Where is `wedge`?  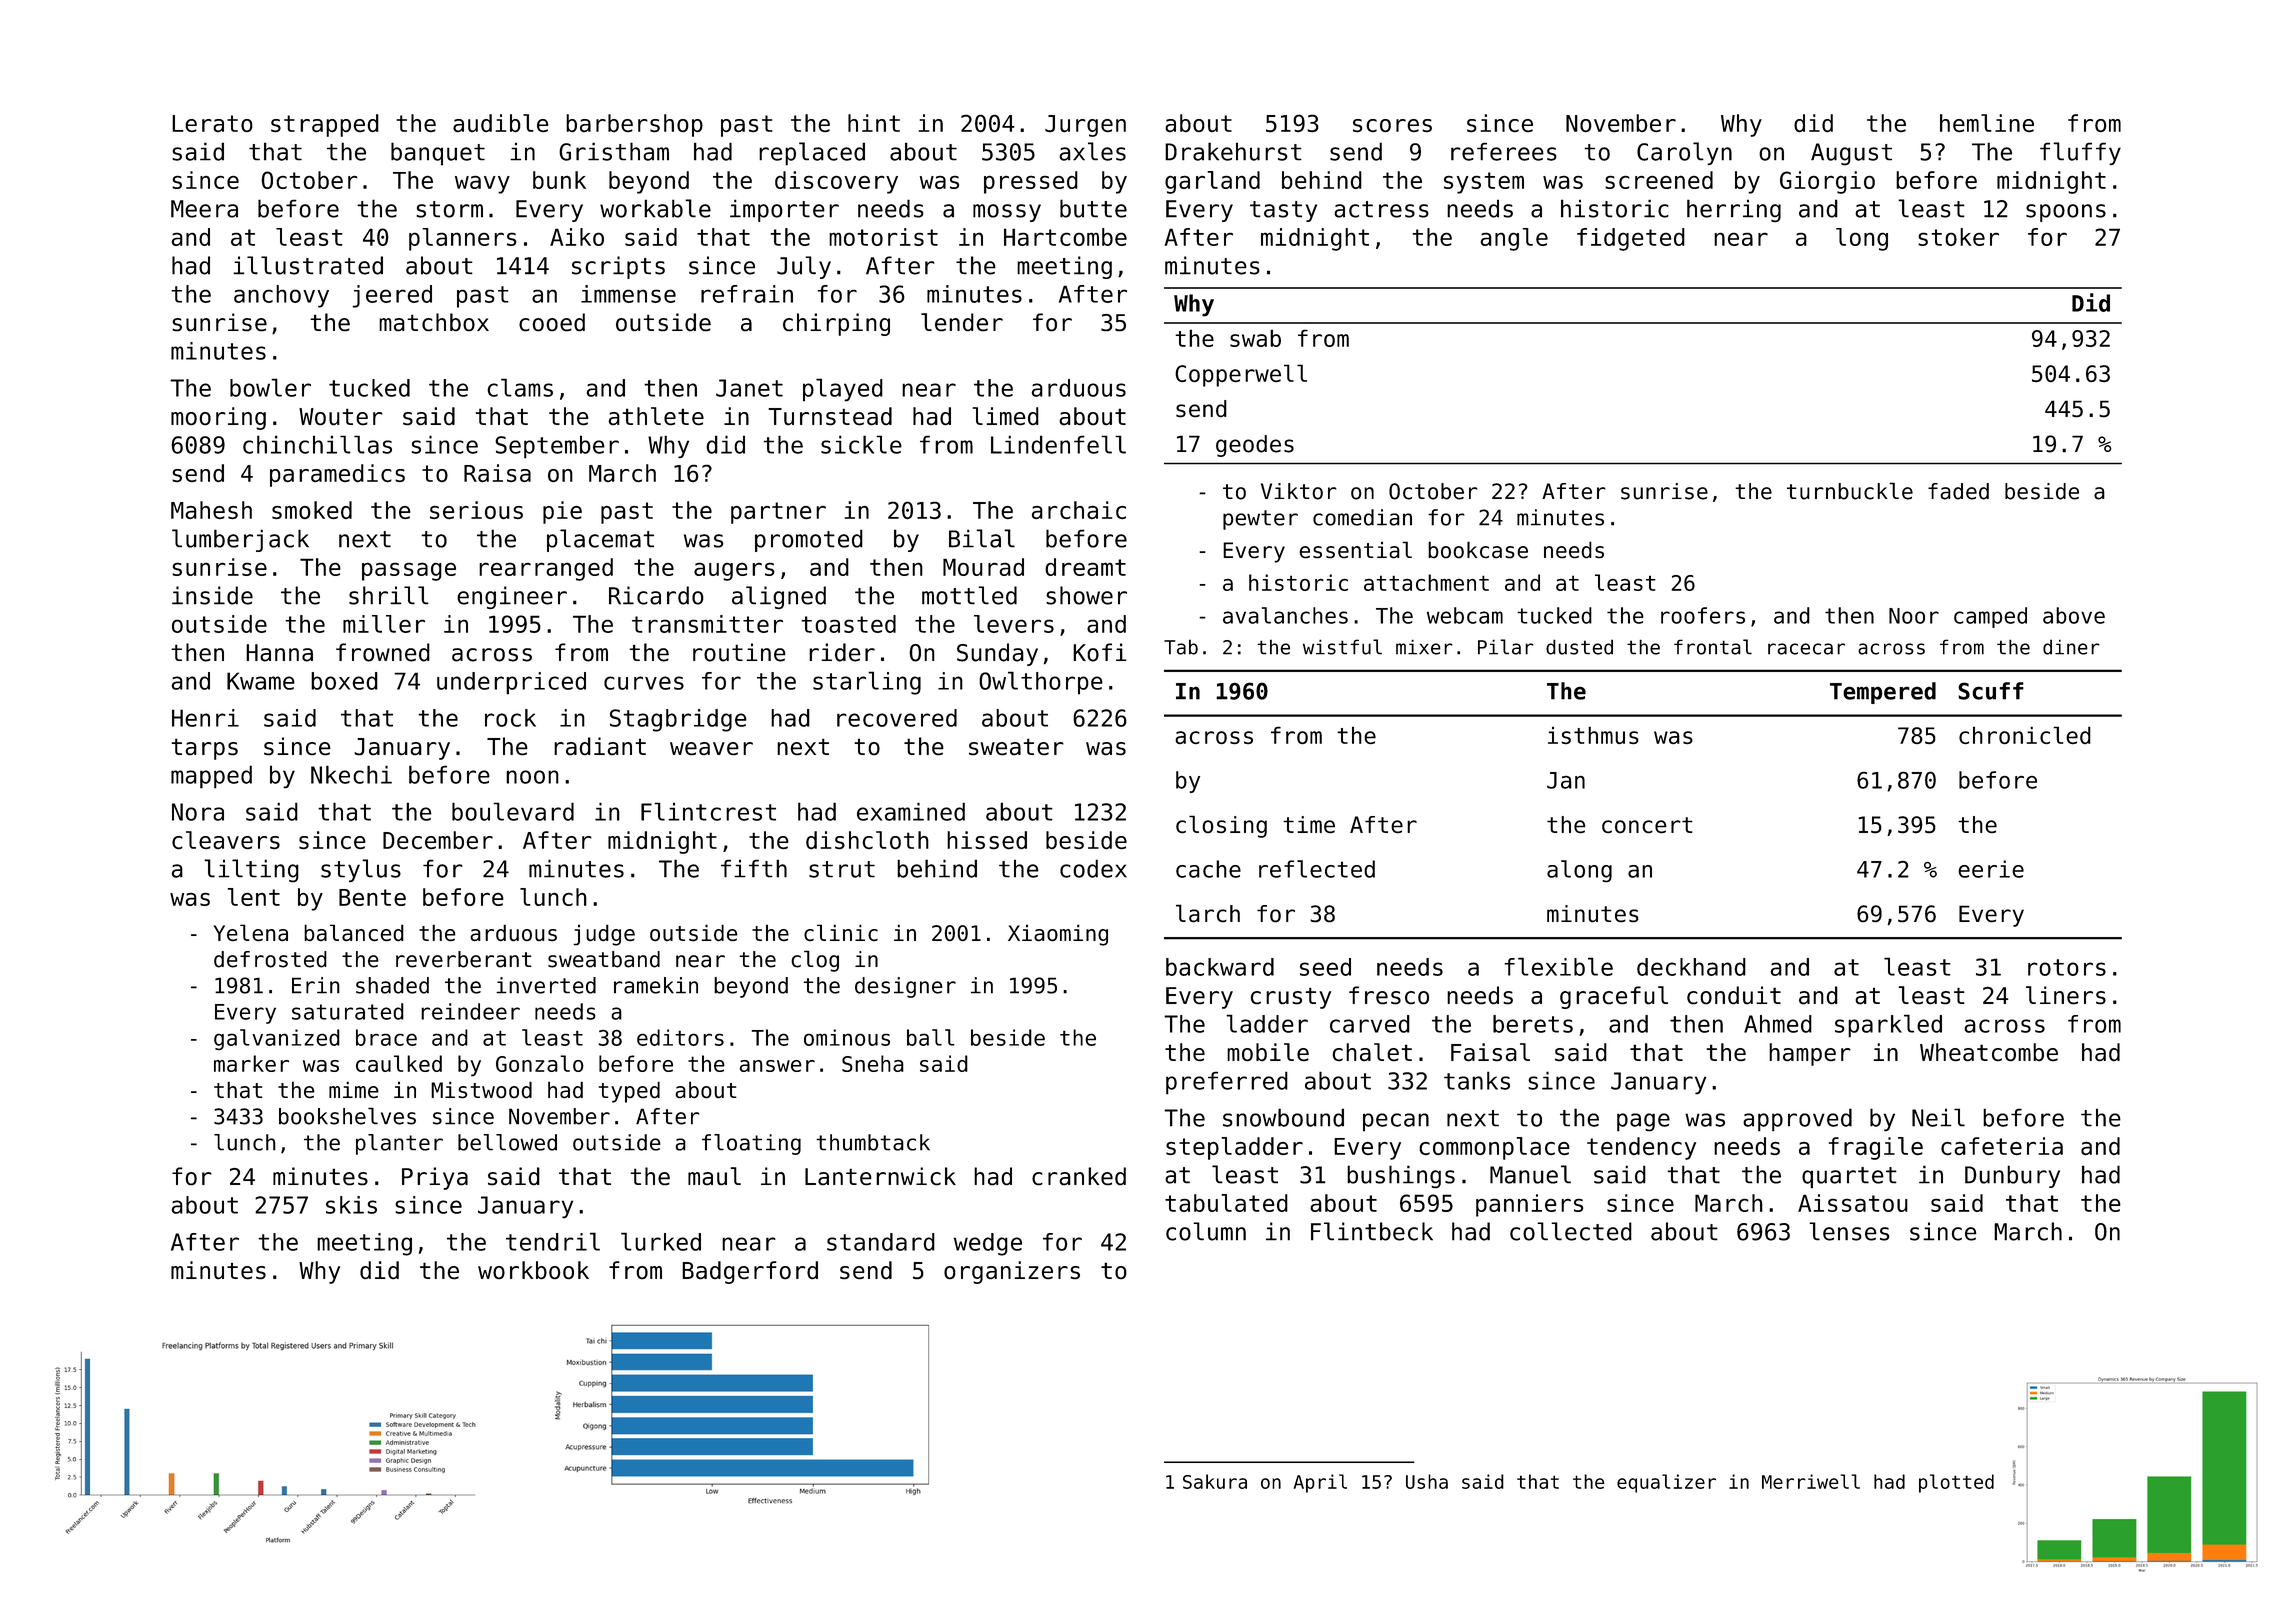
wedge is located at coordinates (988, 1244).
